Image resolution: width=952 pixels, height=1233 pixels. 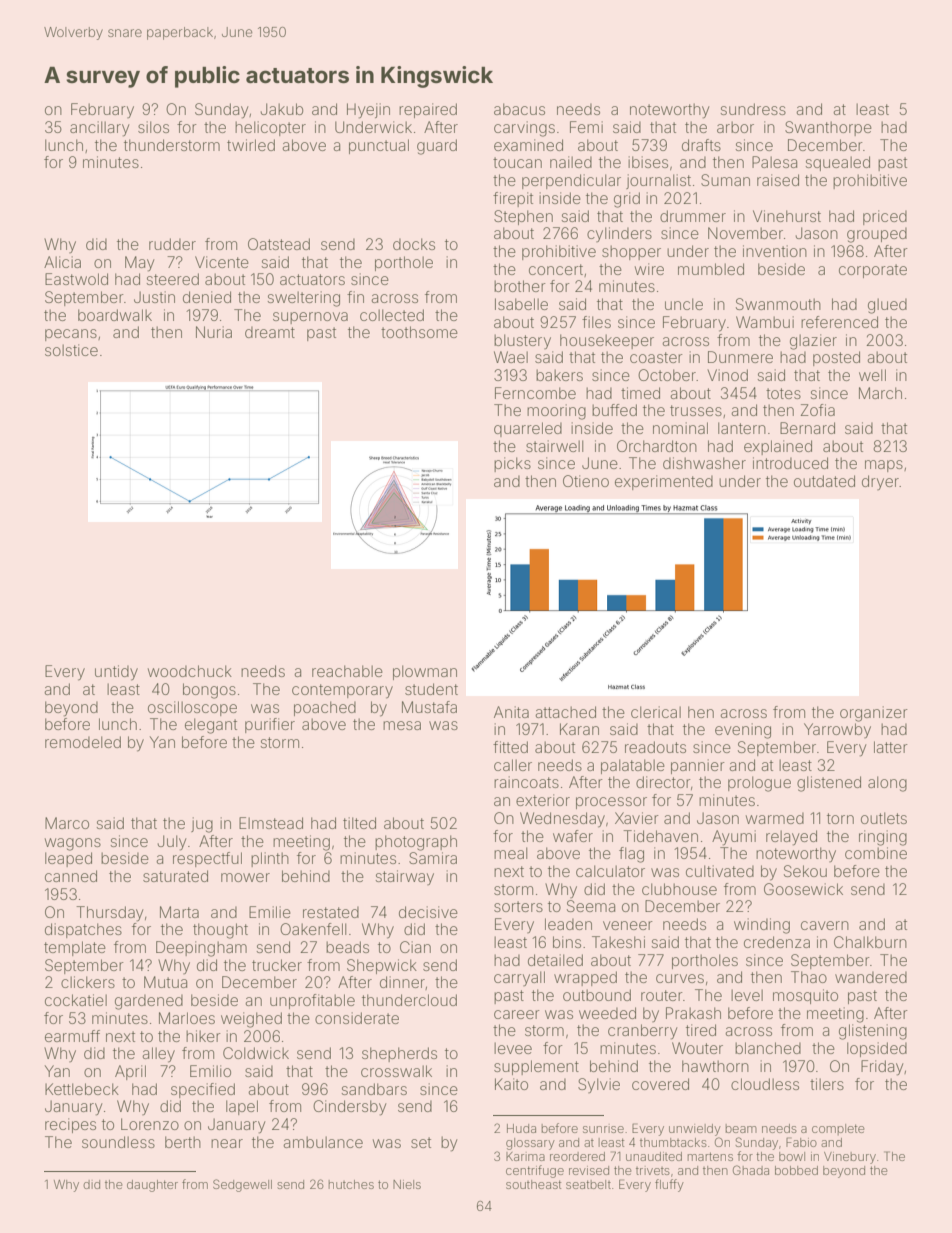 What do you see at coordinates (425, 672) in the document?
I see `plowman` at bounding box center [425, 672].
